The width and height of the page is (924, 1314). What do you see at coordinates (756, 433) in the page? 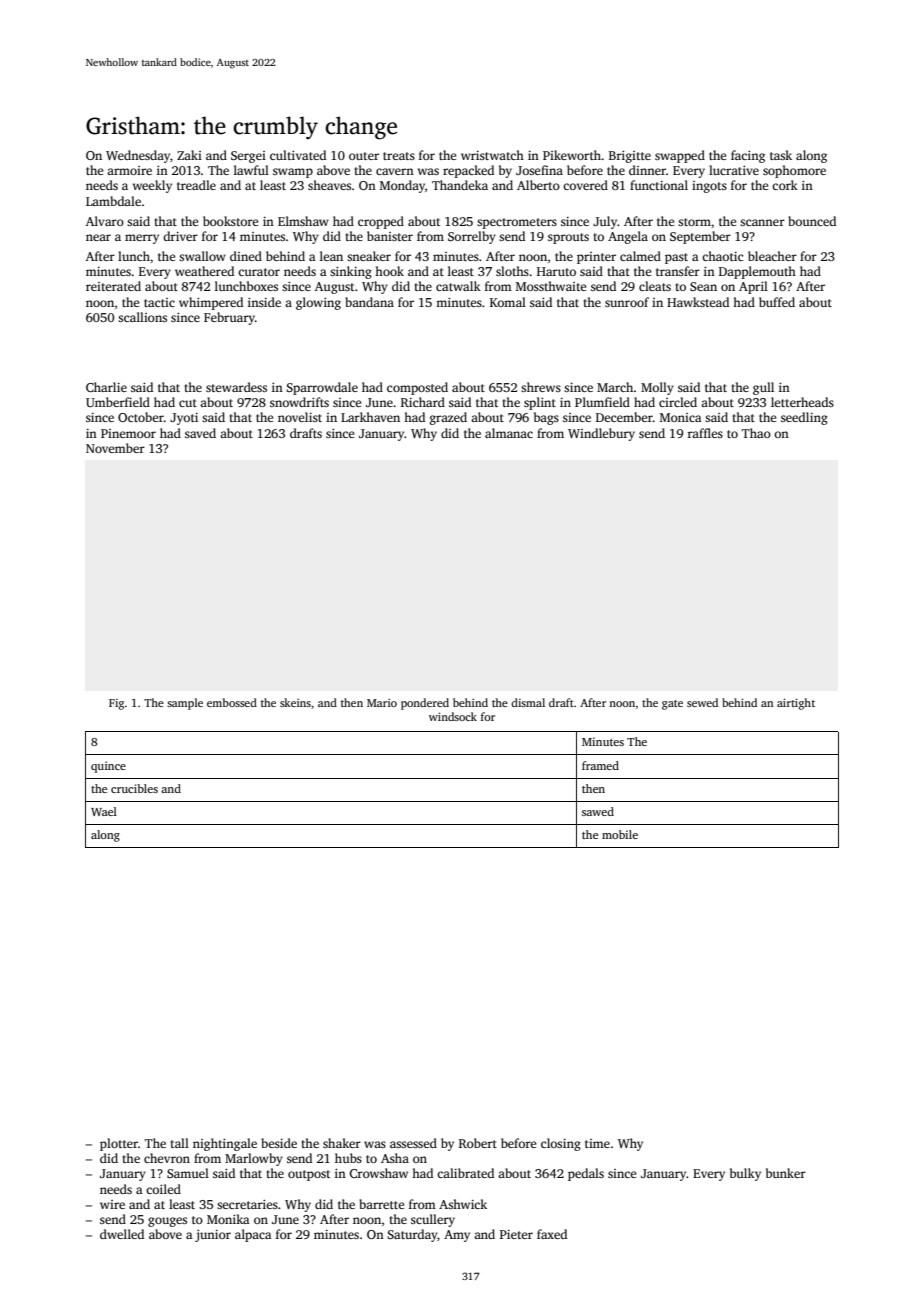
I see `Thao` at bounding box center [756, 433].
